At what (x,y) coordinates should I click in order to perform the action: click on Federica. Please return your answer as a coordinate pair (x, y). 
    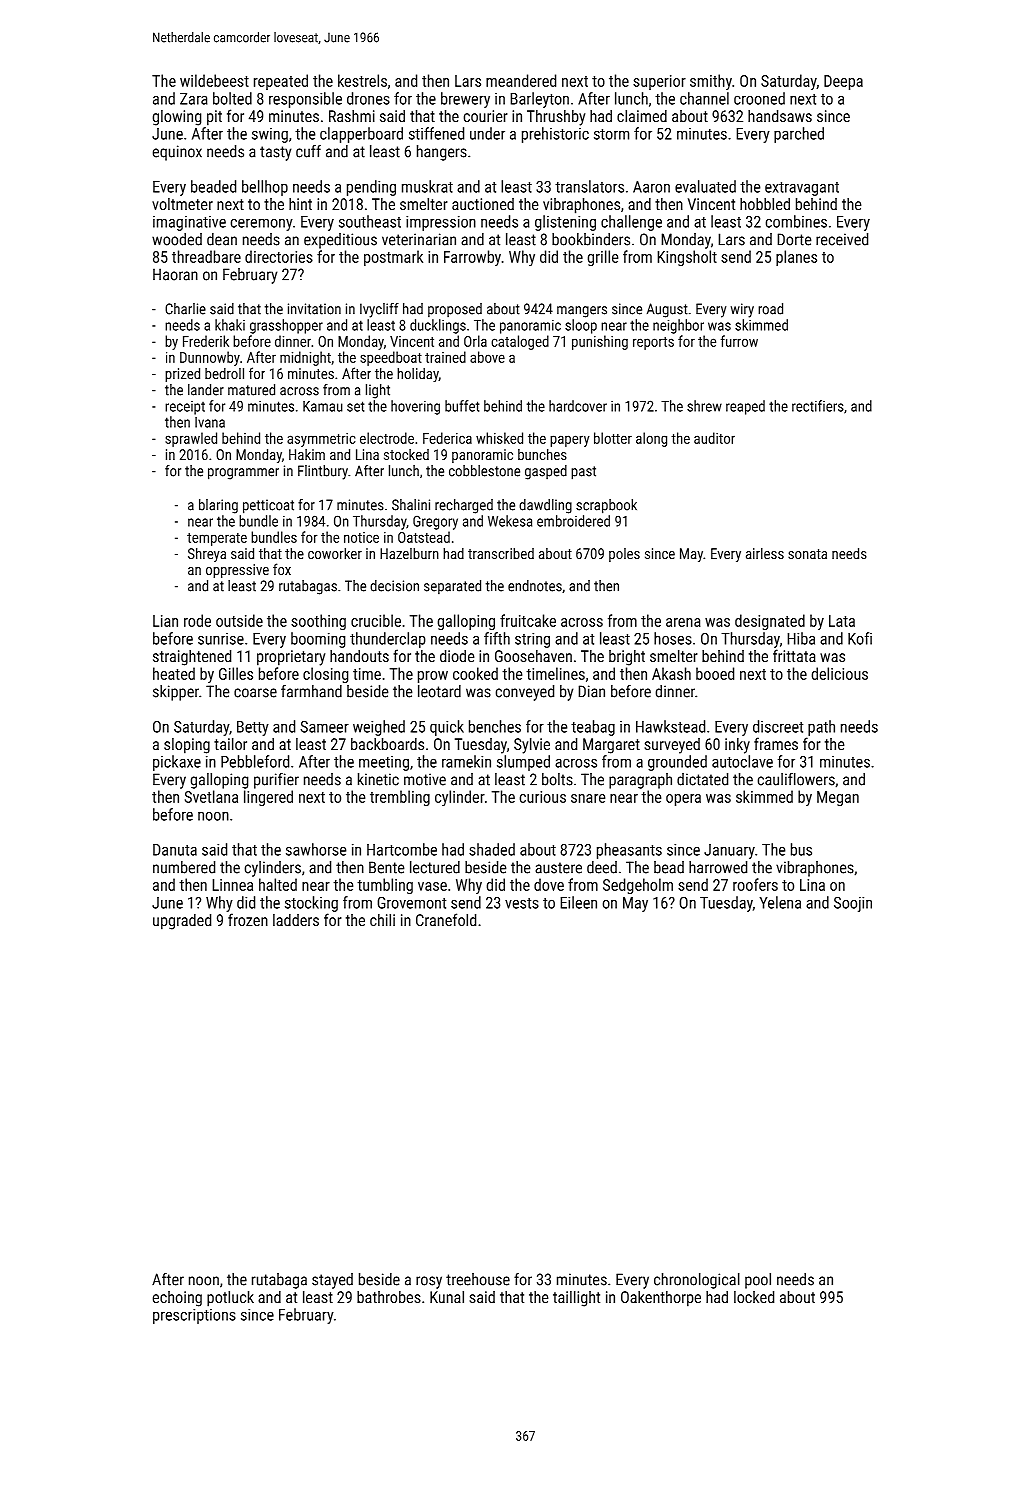
    Looking at the image, I should click on (447, 438).
